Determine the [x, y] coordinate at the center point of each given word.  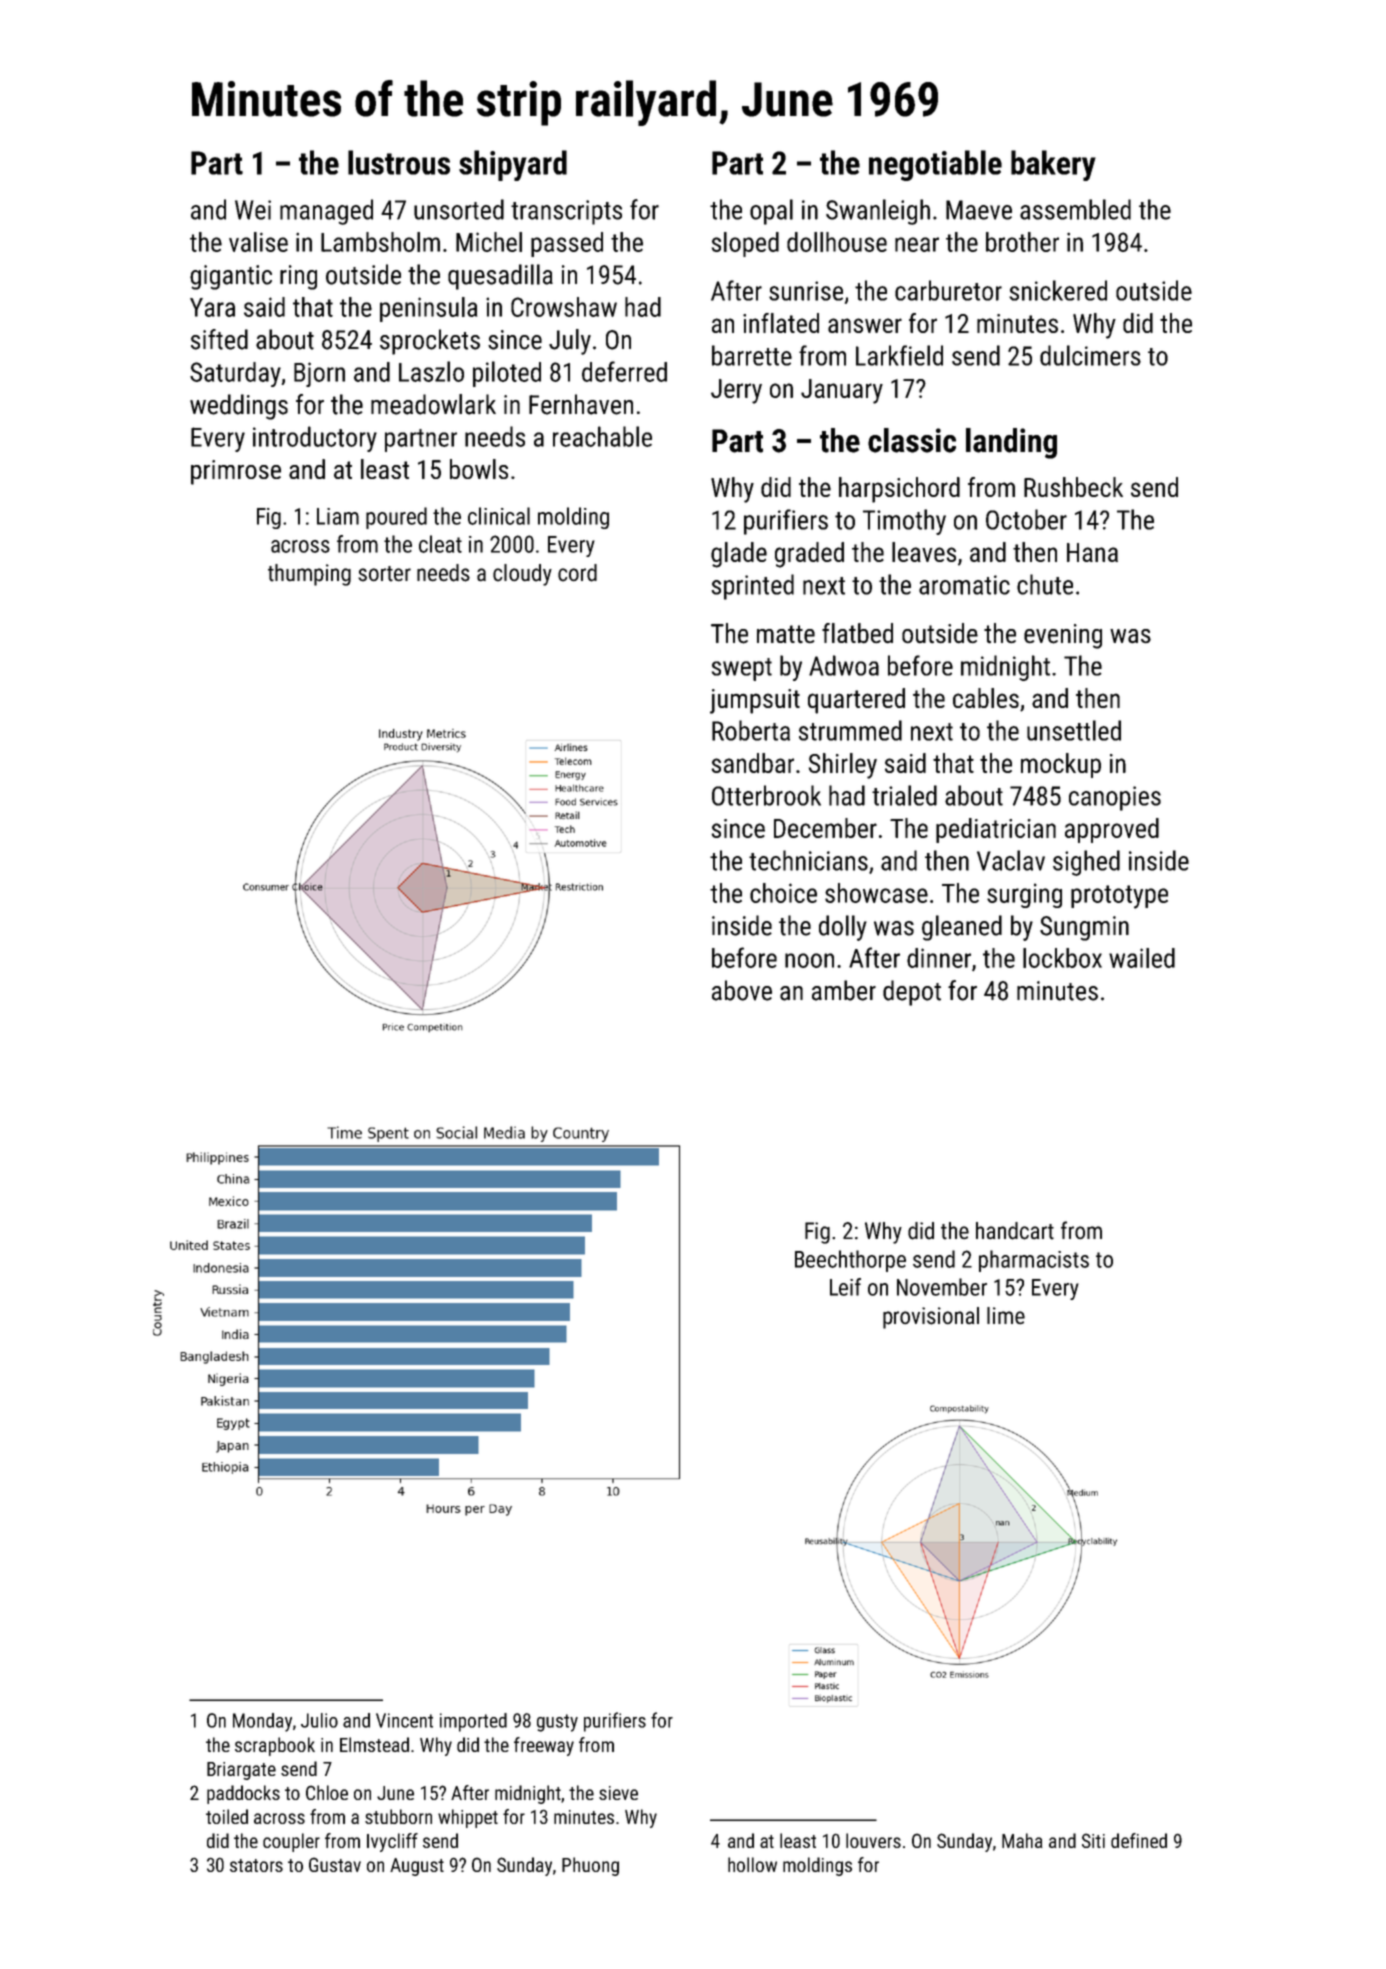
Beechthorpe [850, 1261]
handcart [1015, 1231]
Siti [1093, 1840]
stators [256, 1865]
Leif [845, 1287]
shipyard [513, 165]
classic [912, 440]
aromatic [964, 585]
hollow [752, 1864]
